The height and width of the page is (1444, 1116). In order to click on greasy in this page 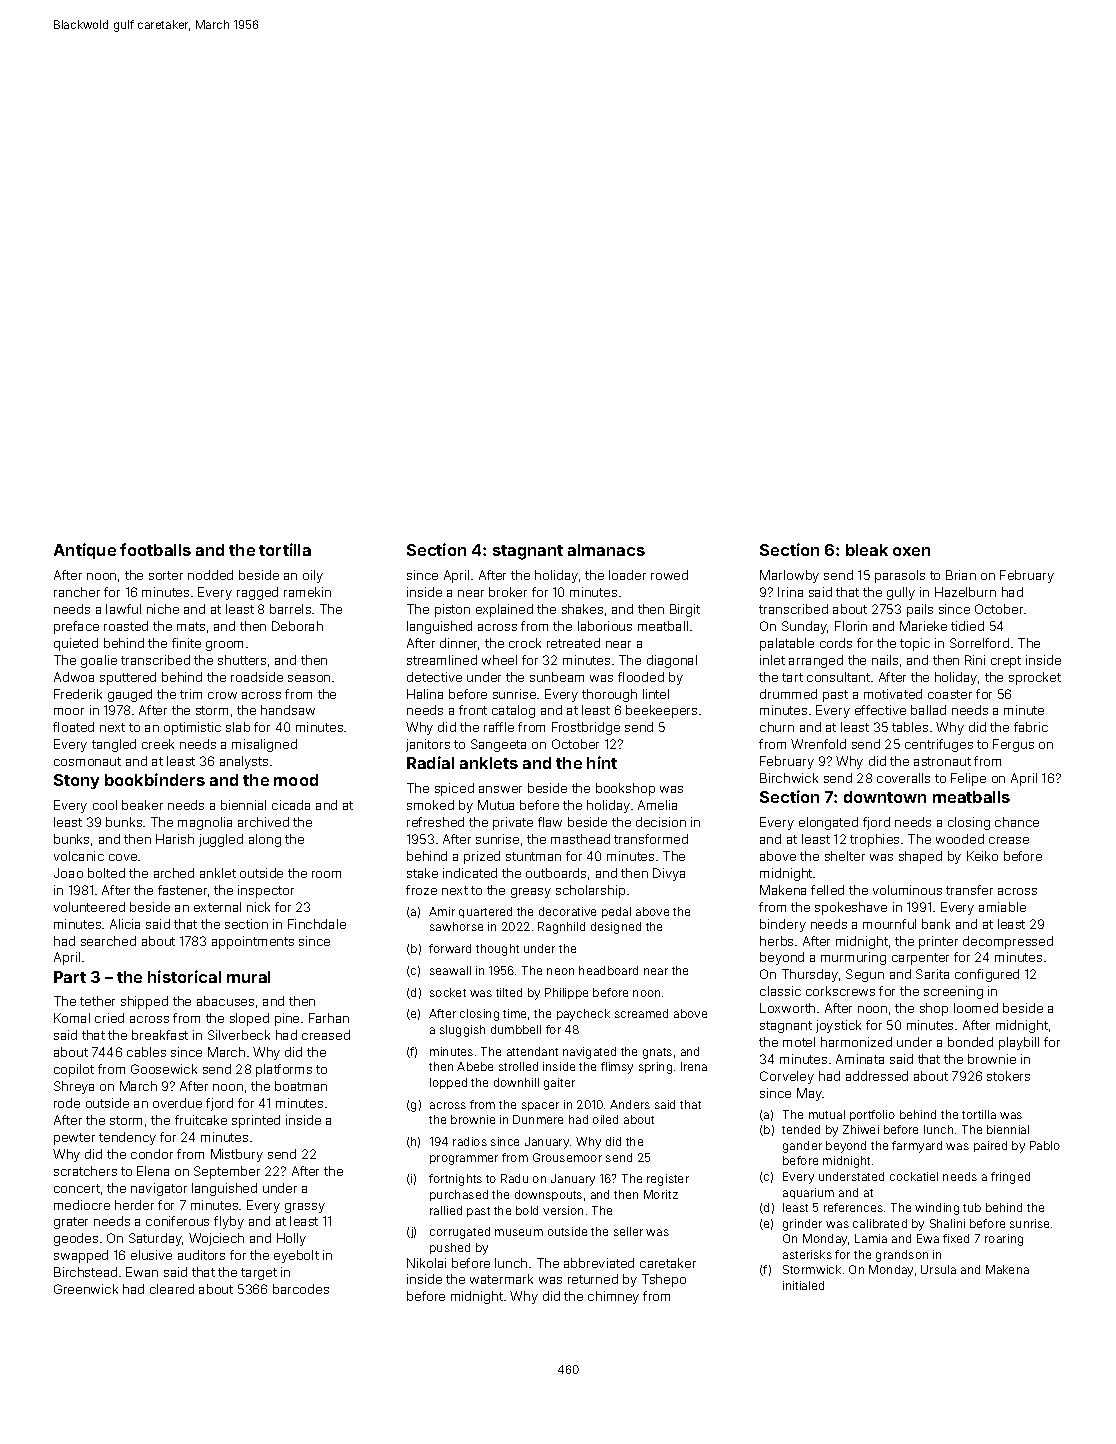, I will do `click(531, 893)`.
